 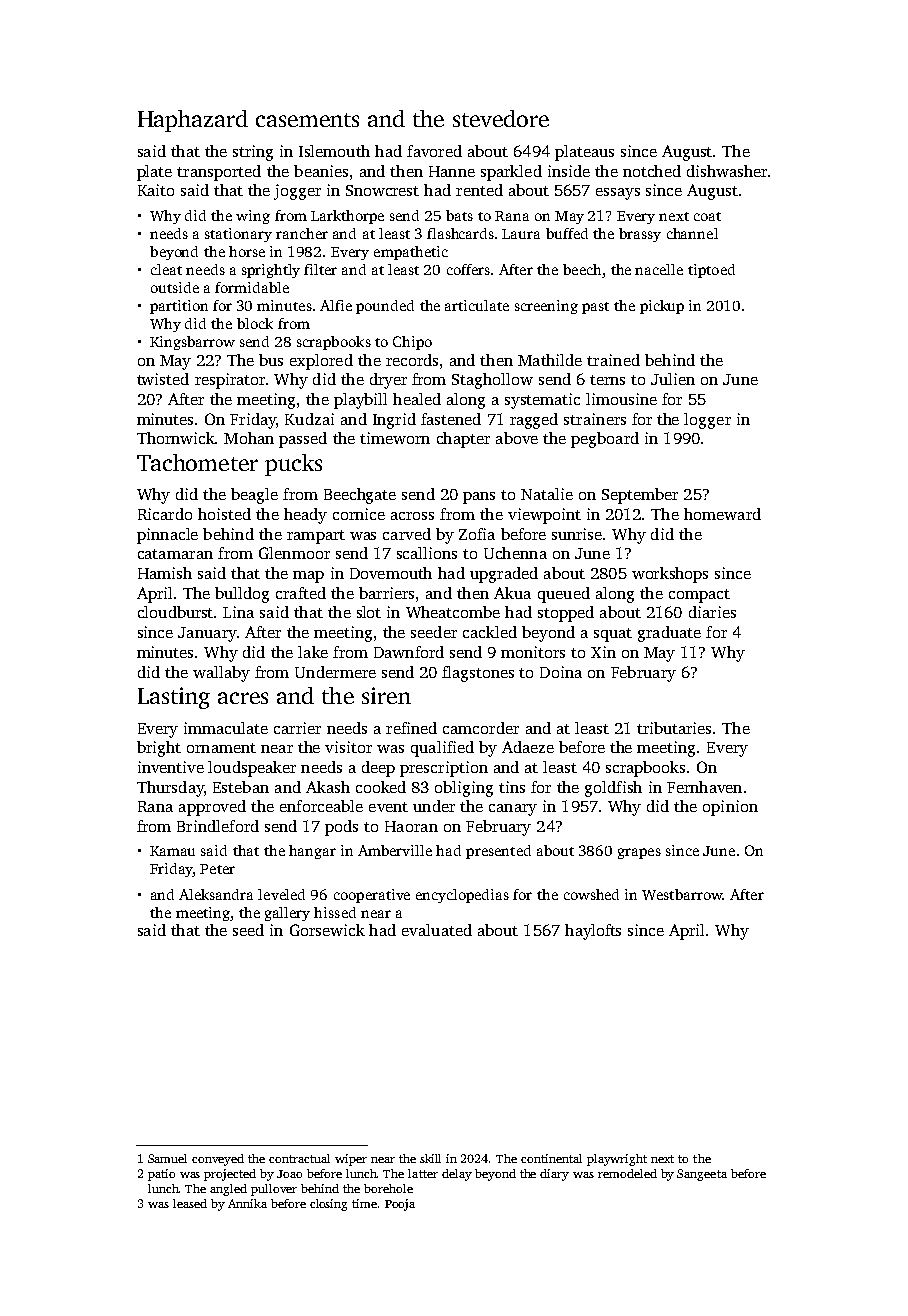 I want to click on diaries, so click(x=712, y=612).
